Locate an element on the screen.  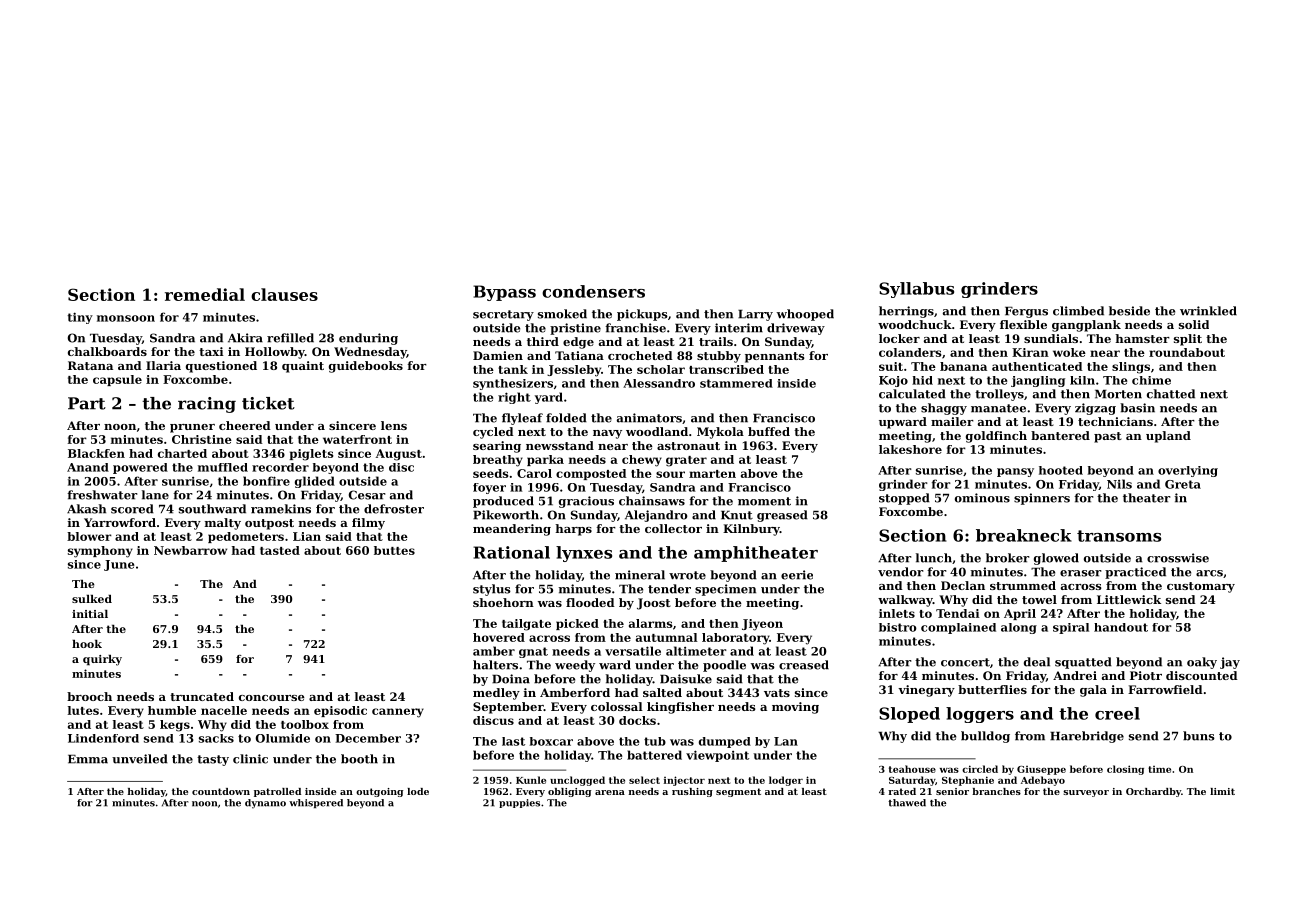
towel is located at coordinates (1039, 599).
